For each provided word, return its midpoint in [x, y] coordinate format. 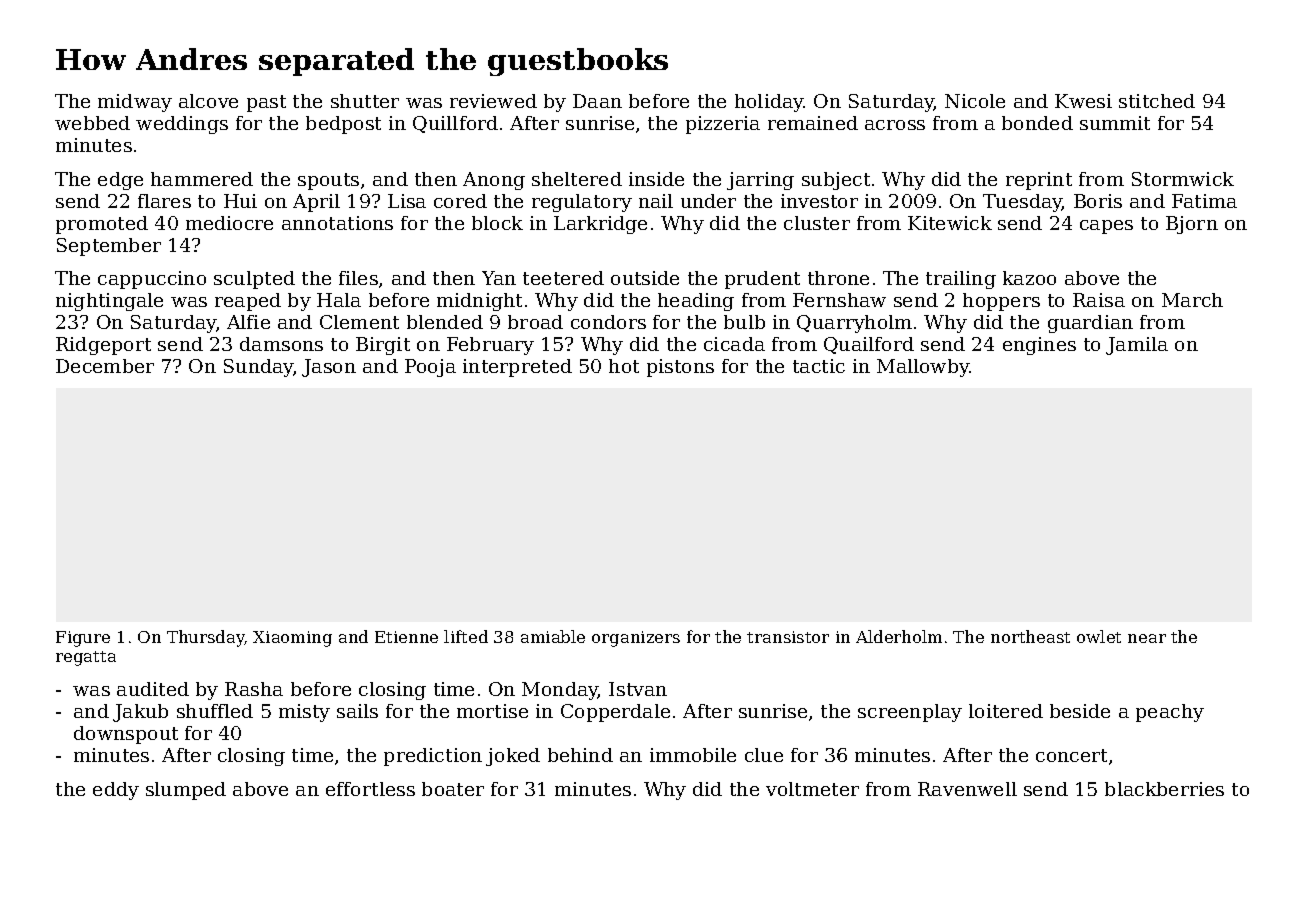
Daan [597, 101]
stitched [1157, 101]
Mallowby [923, 368]
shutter [365, 101]
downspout [126, 735]
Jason [329, 368]
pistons [680, 368]
